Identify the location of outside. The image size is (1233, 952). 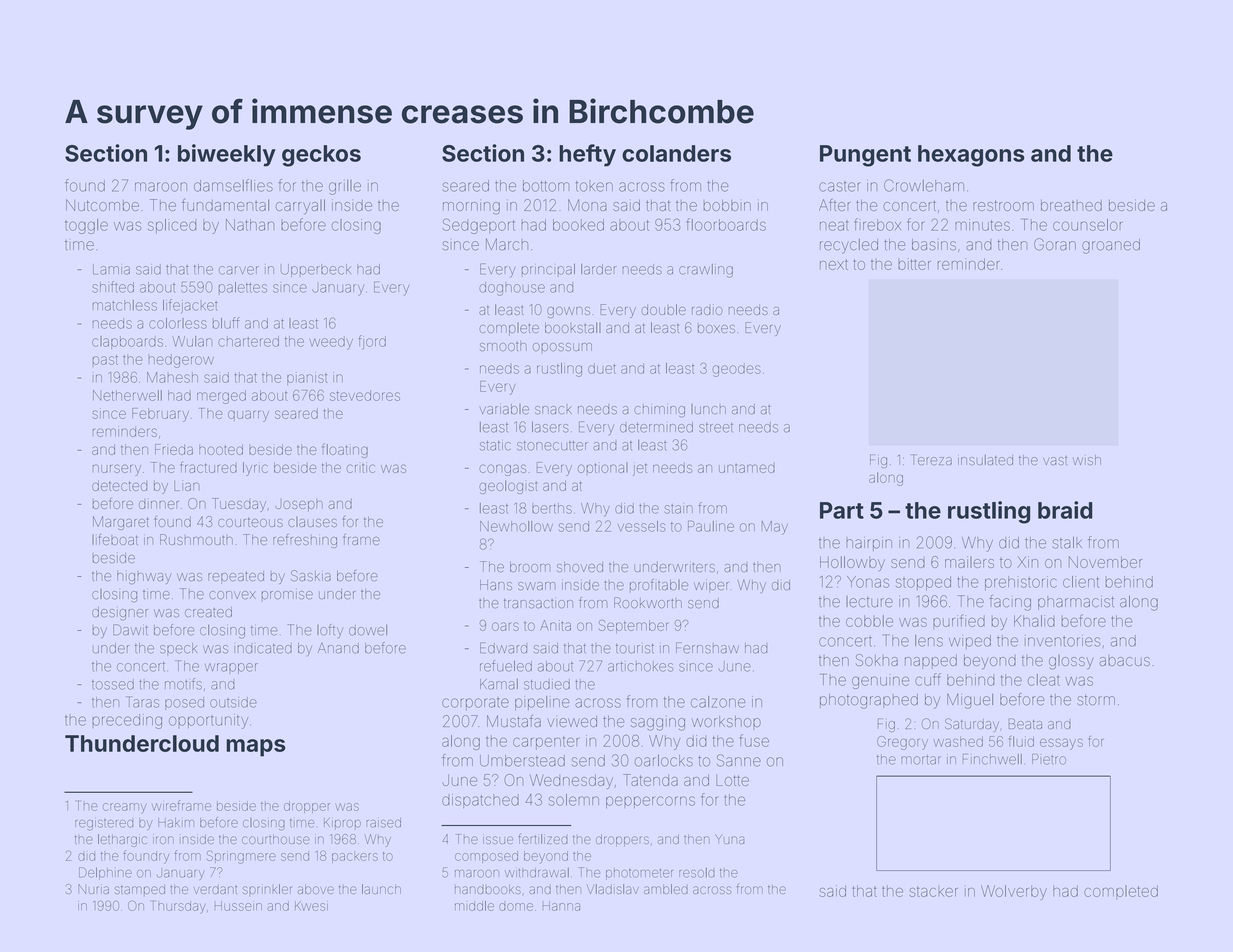
(233, 702).
